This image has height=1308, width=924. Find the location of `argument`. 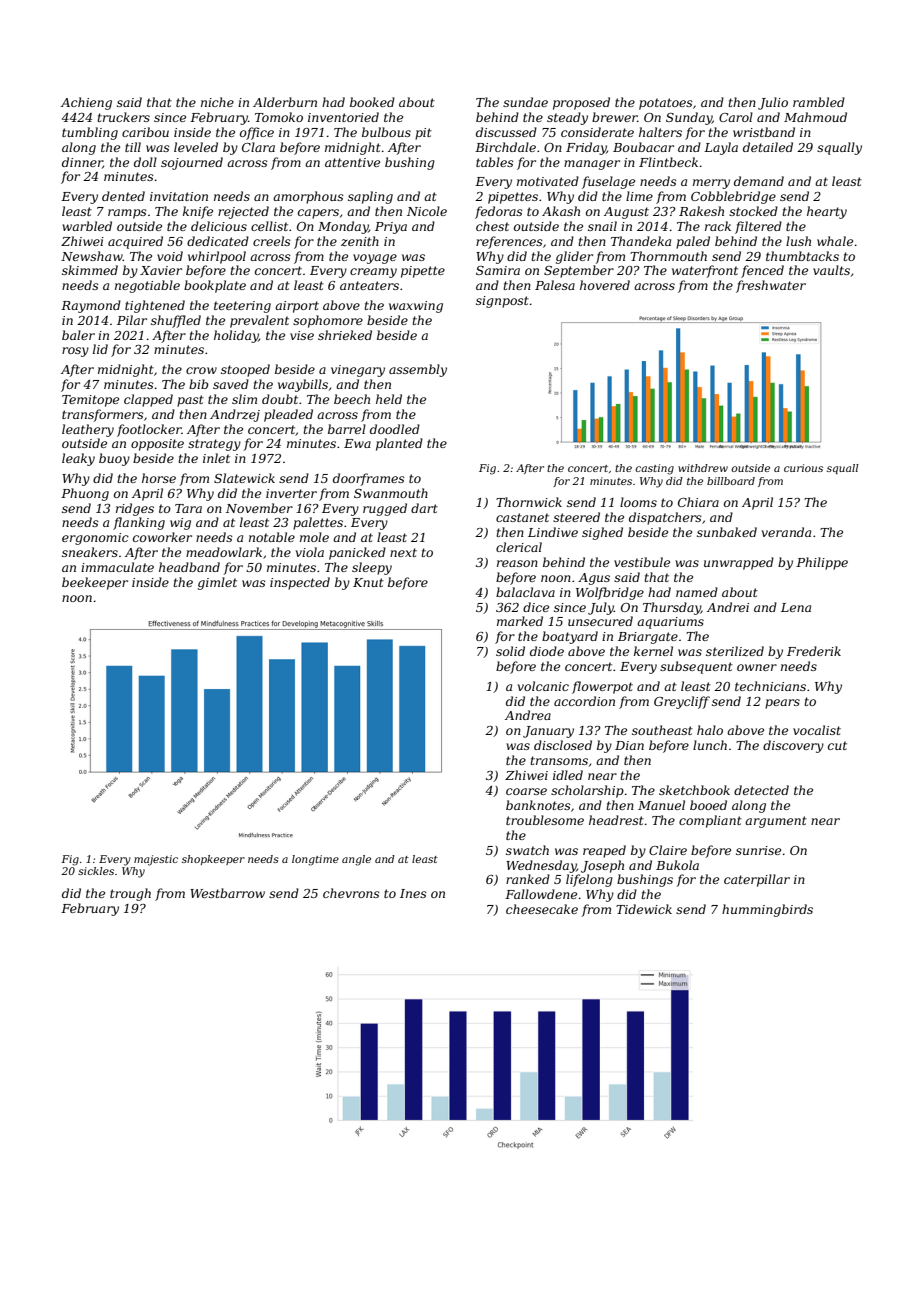

argument is located at coordinates (776, 822).
